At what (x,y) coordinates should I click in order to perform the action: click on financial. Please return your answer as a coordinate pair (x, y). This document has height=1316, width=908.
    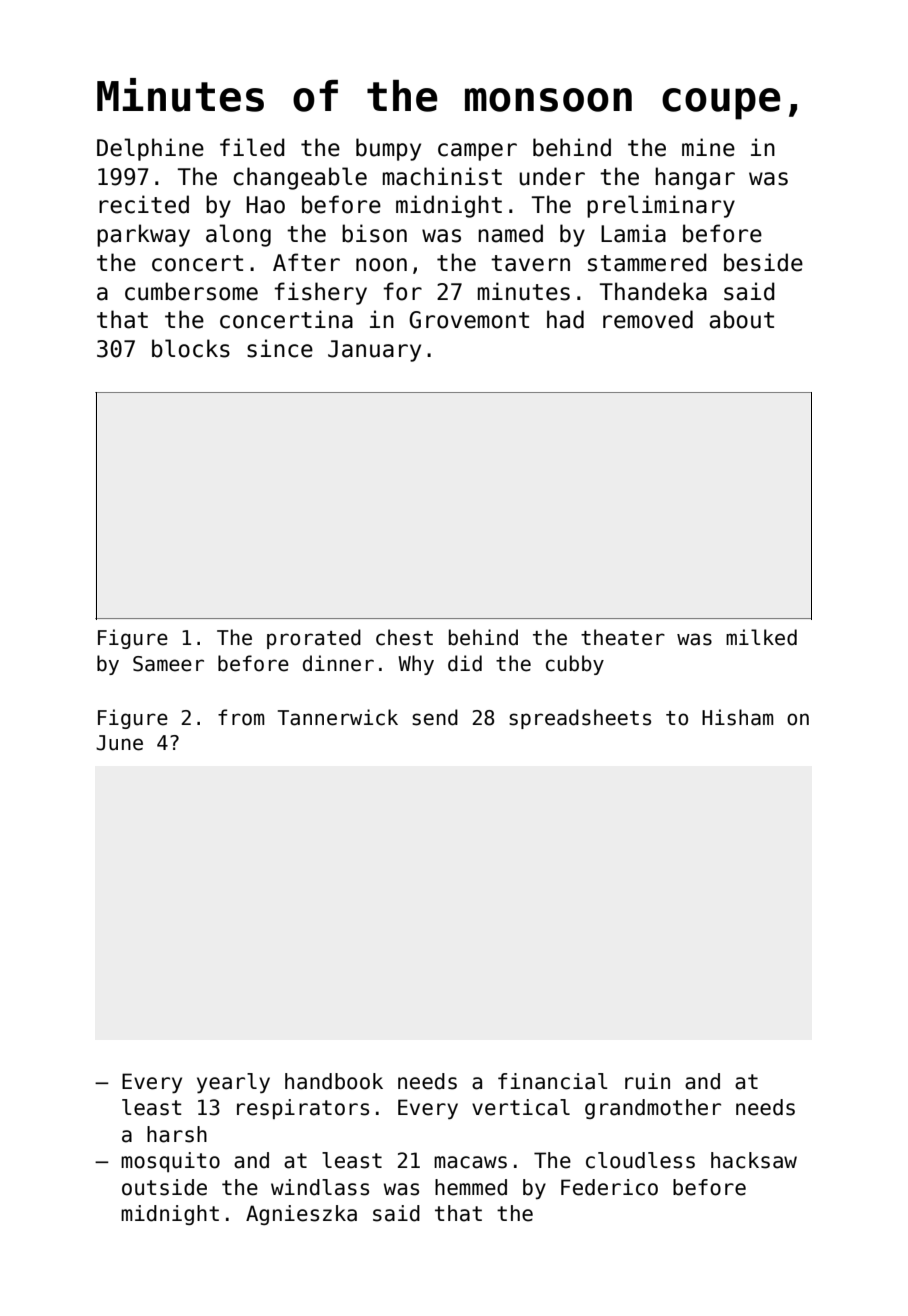
    Looking at the image, I should click on (553, 1081).
